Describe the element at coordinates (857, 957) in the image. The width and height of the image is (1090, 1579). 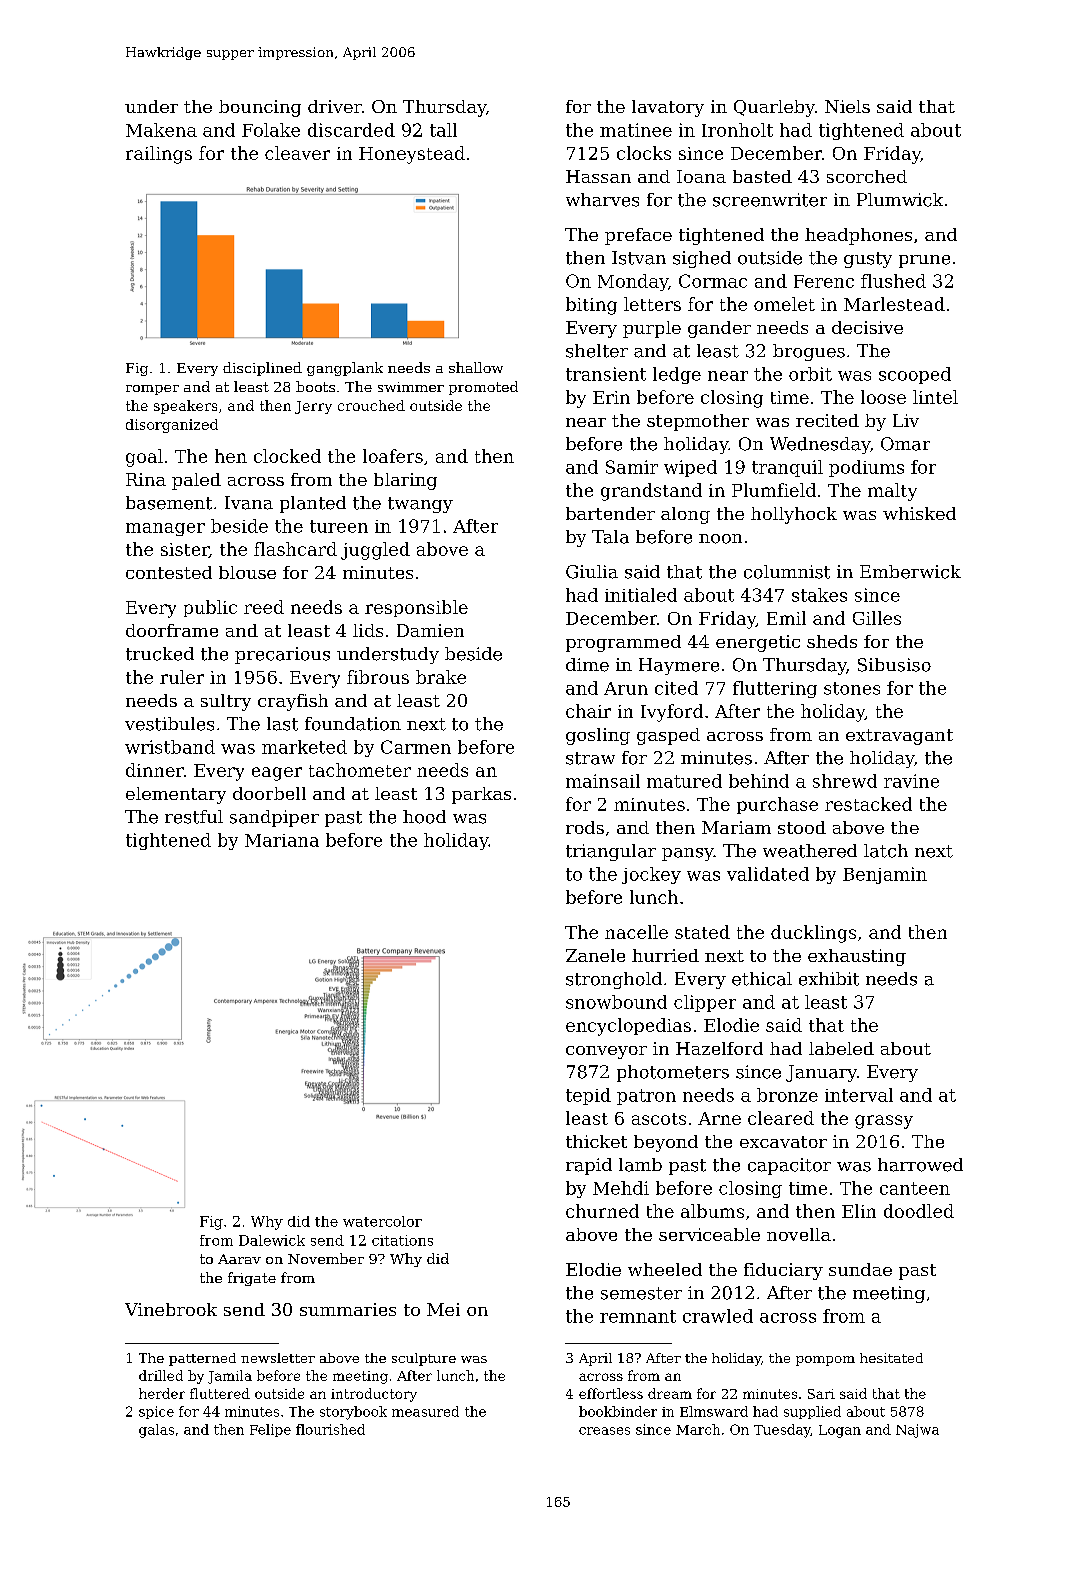
I see `exhausting` at that location.
